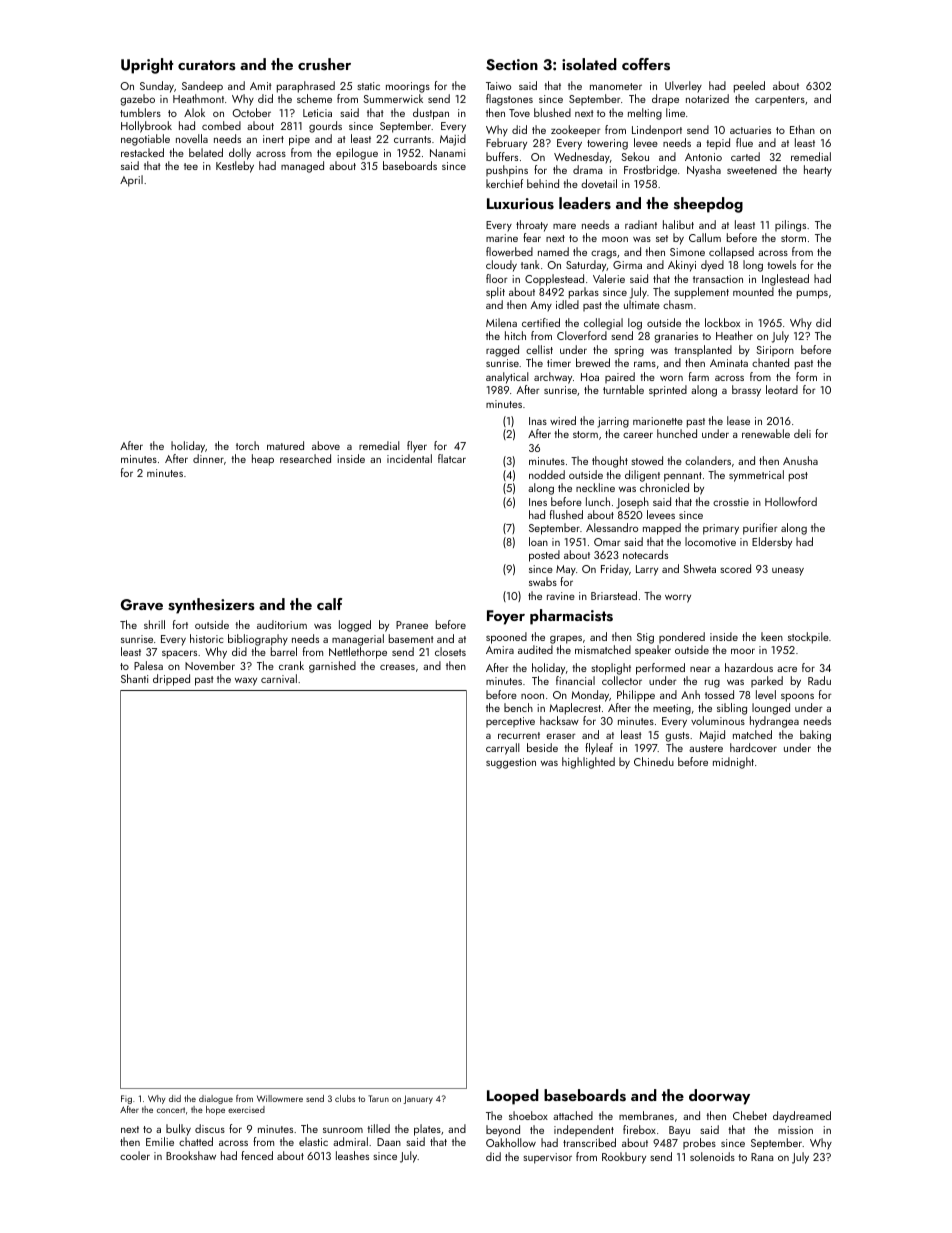 The width and height of the screenshot is (952, 1233). What do you see at coordinates (142, 605) in the screenshot?
I see `Grave` at bounding box center [142, 605].
